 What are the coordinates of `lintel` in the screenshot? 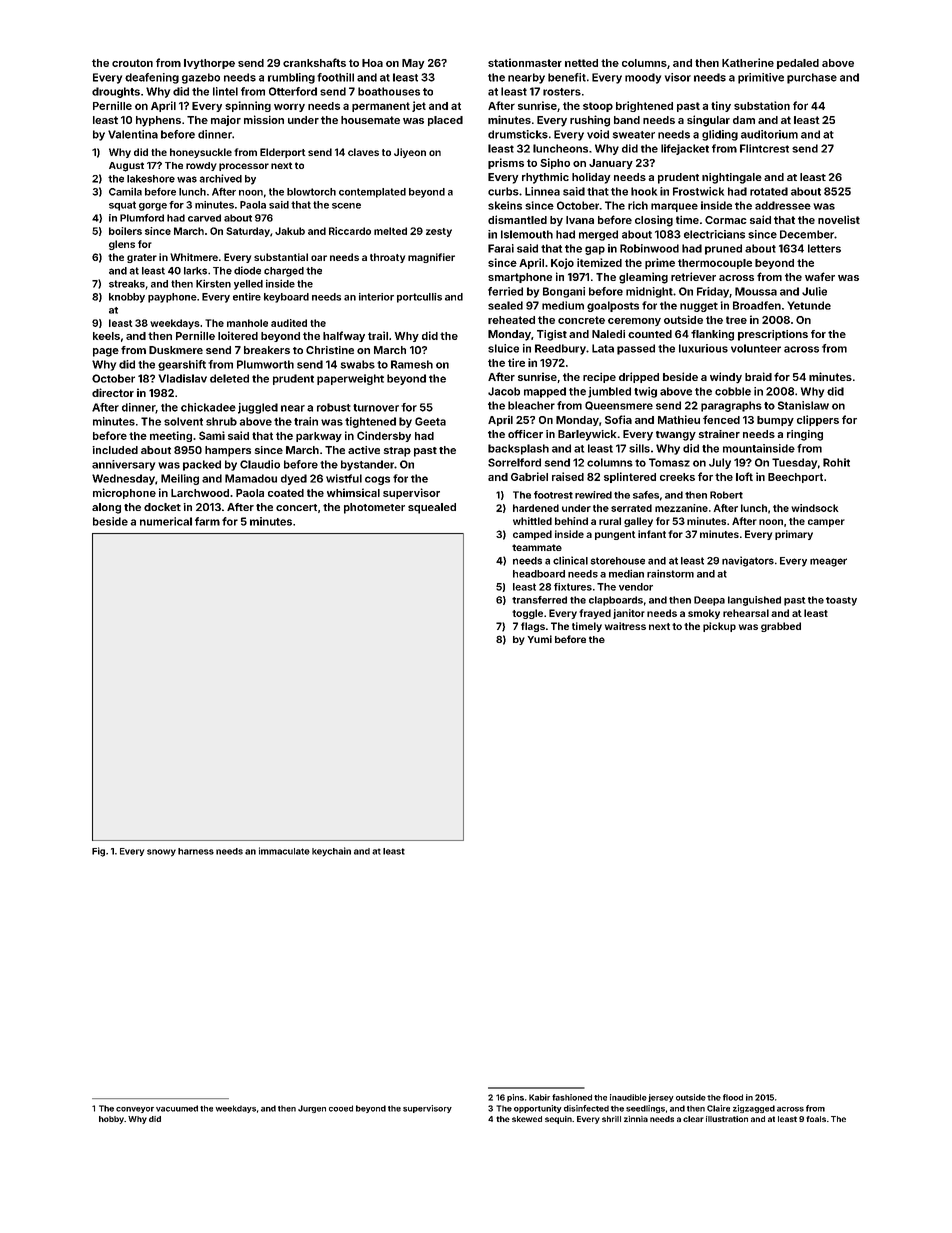 It's located at (225, 91).
